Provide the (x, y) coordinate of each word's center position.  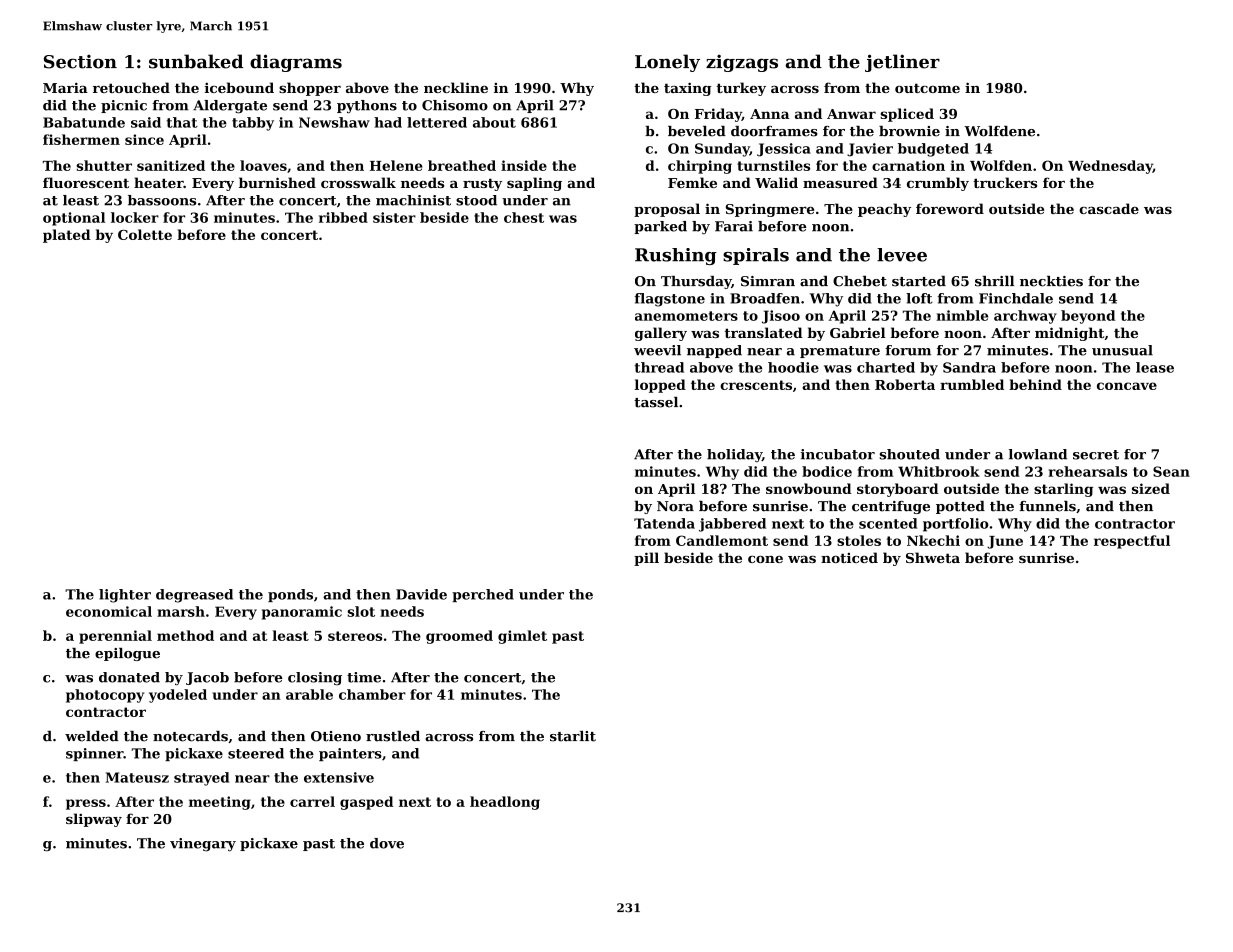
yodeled (178, 696)
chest (524, 217)
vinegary (203, 845)
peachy (884, 210)
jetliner (902, 63)
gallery (661, 334)
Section (80, 62)
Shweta (933, 557)
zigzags (742, 63)
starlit (573, 736)
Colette (145, 234)
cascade (1109, 208)
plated (67, 236)
